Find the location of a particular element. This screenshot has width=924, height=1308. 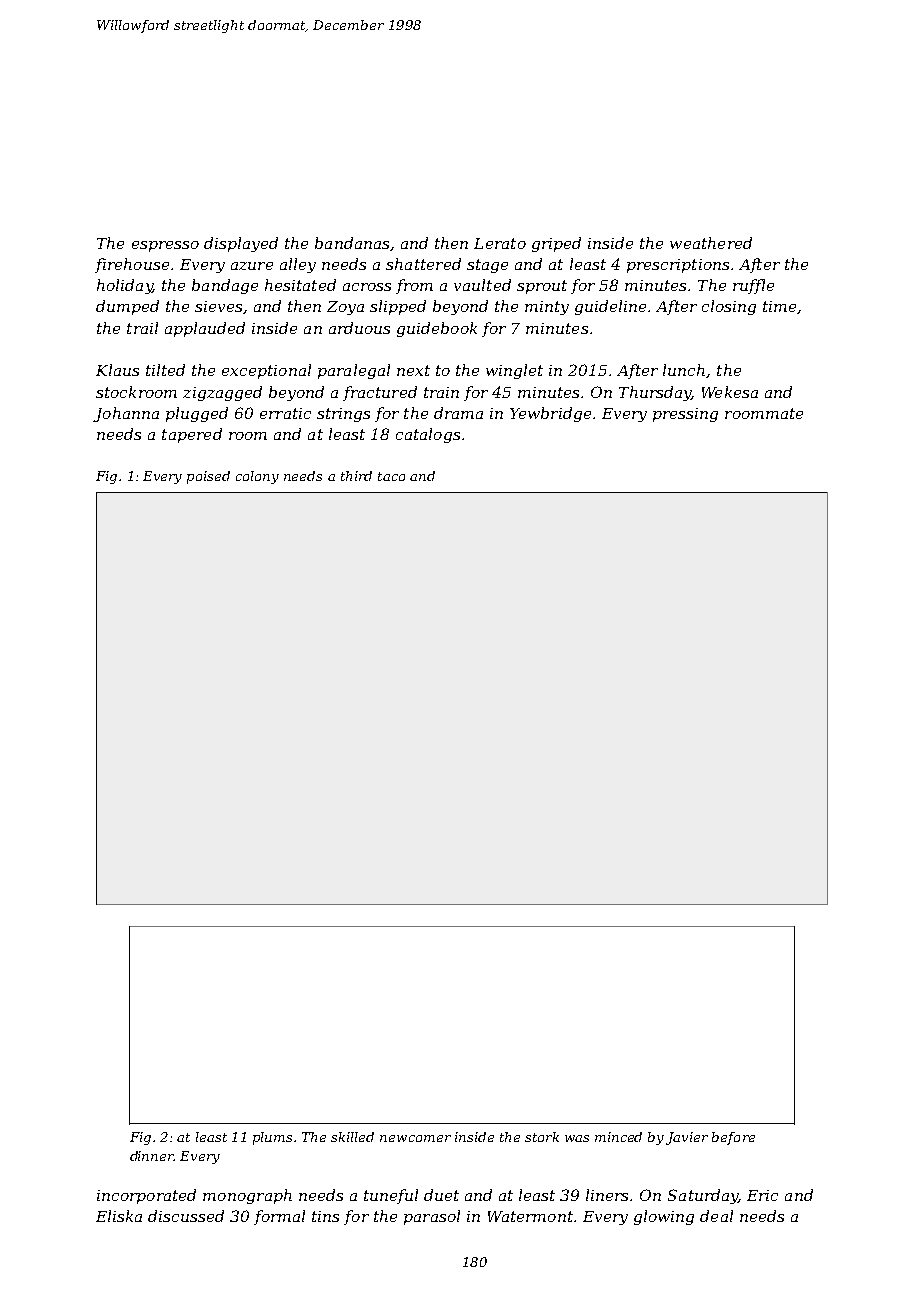

Eliska is located at coordinates (119, 1216).
